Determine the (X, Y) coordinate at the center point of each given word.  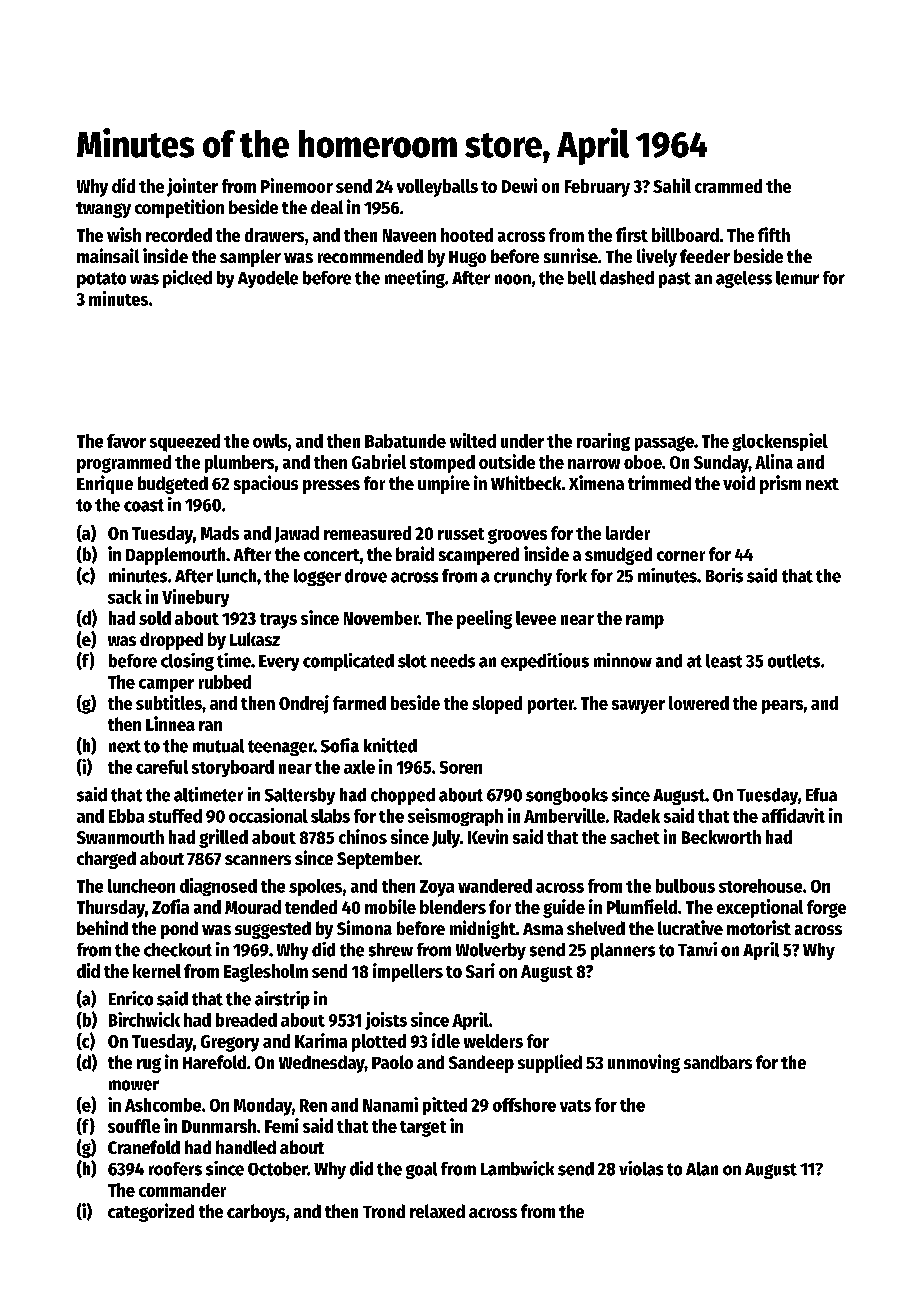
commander (182, 1190)
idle (446, 1040)
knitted (390, 745)
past (675, 280)
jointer (192, 187)
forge (826, 909)
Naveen (409, 235)
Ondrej (304, 704)
